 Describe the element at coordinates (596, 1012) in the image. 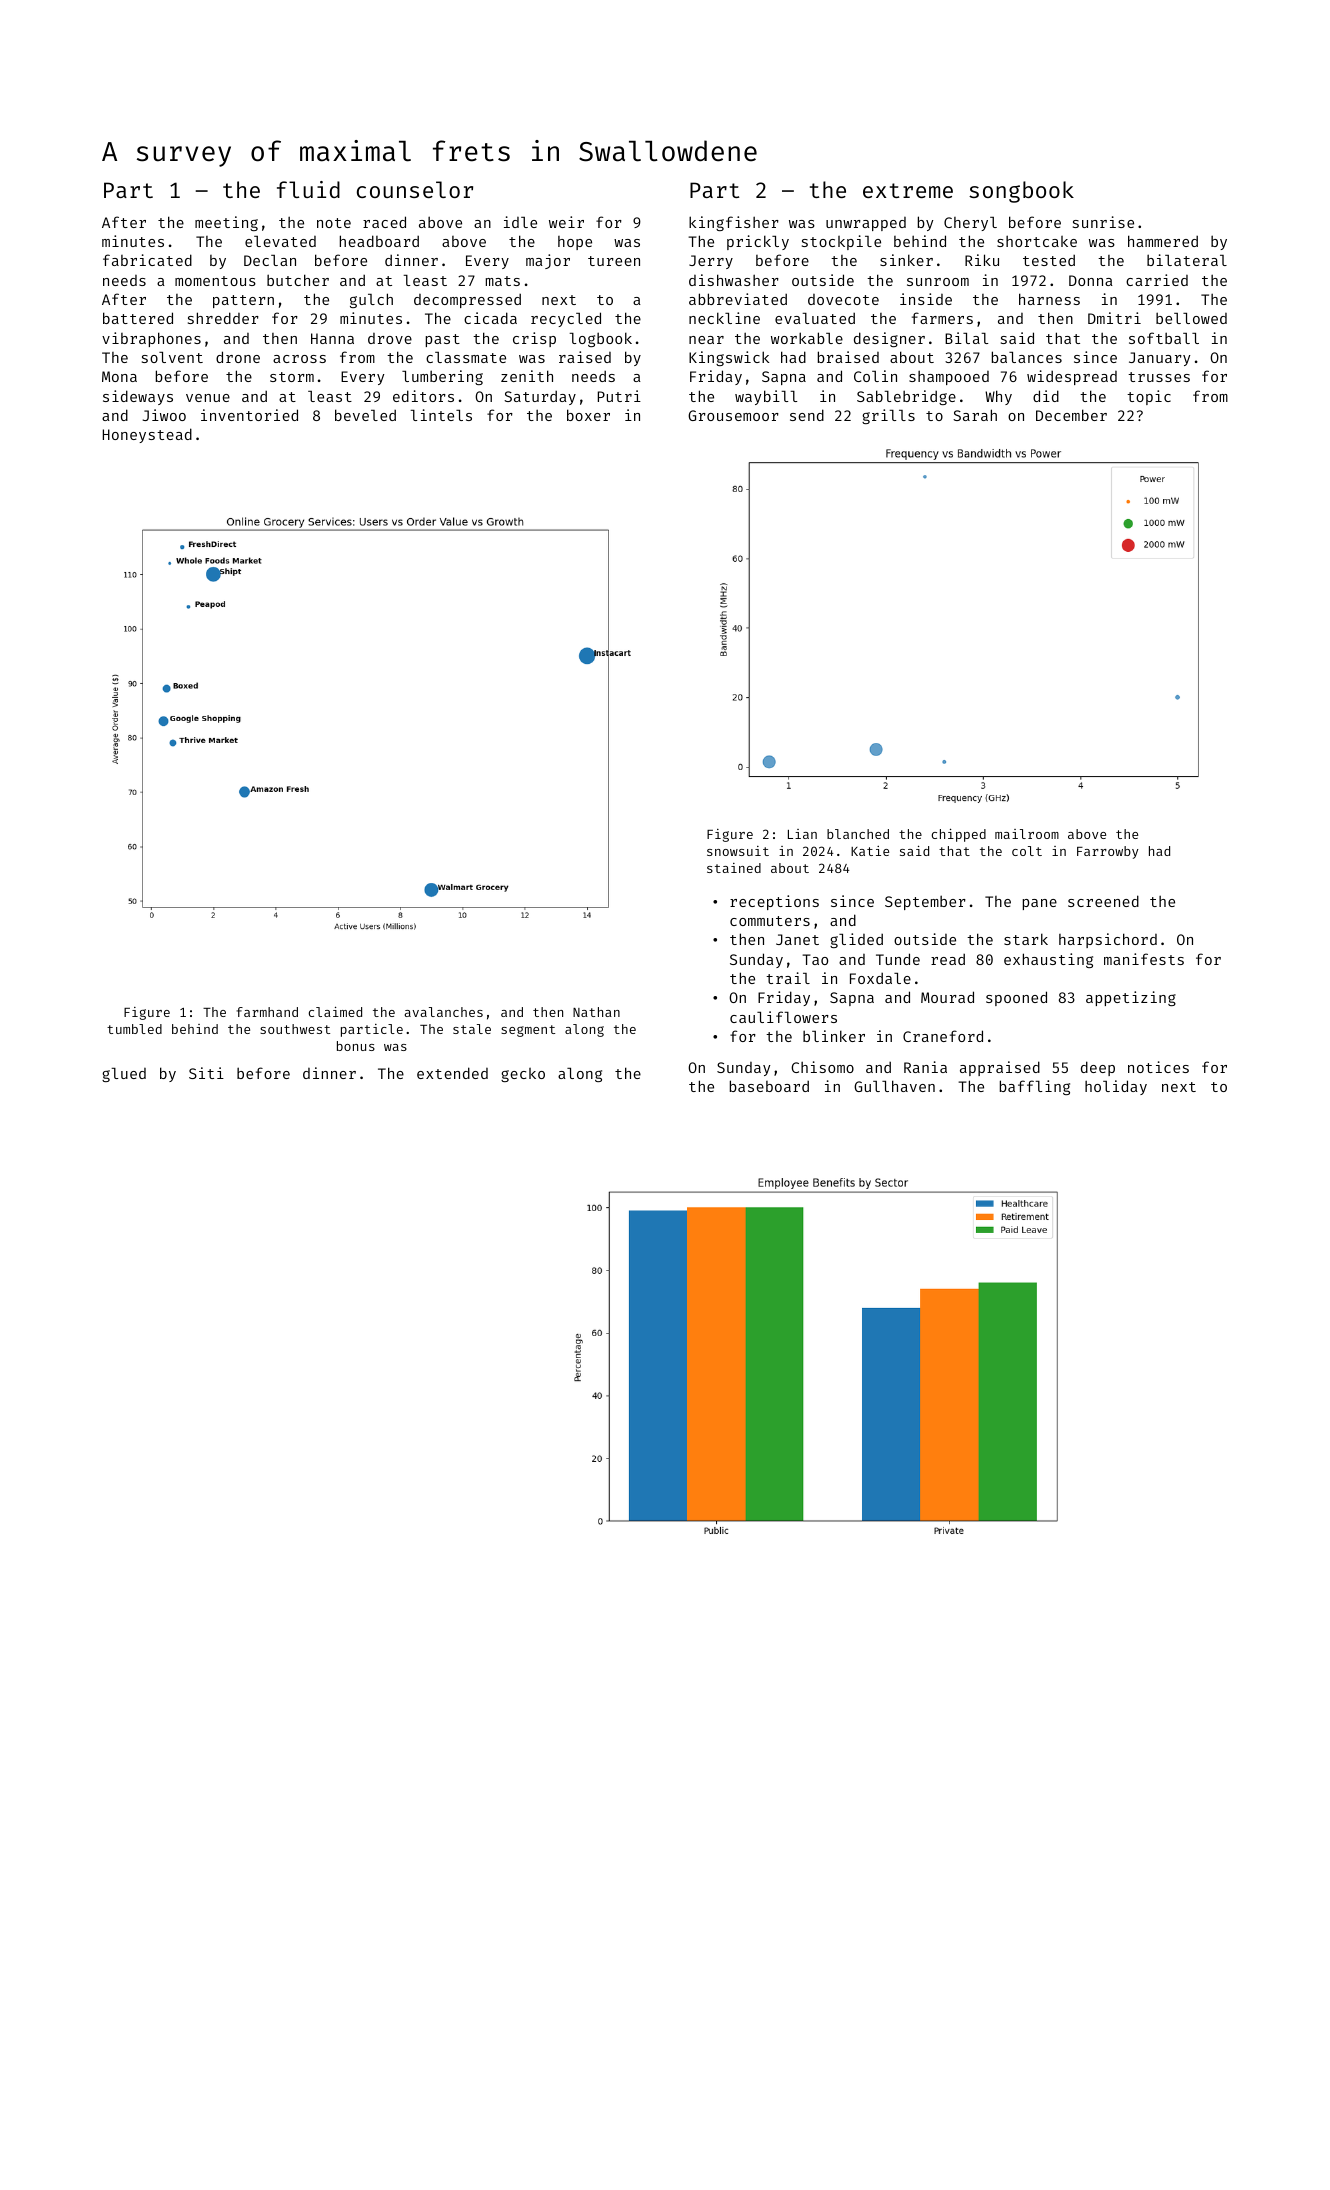

I see `Nathan` at that location.
